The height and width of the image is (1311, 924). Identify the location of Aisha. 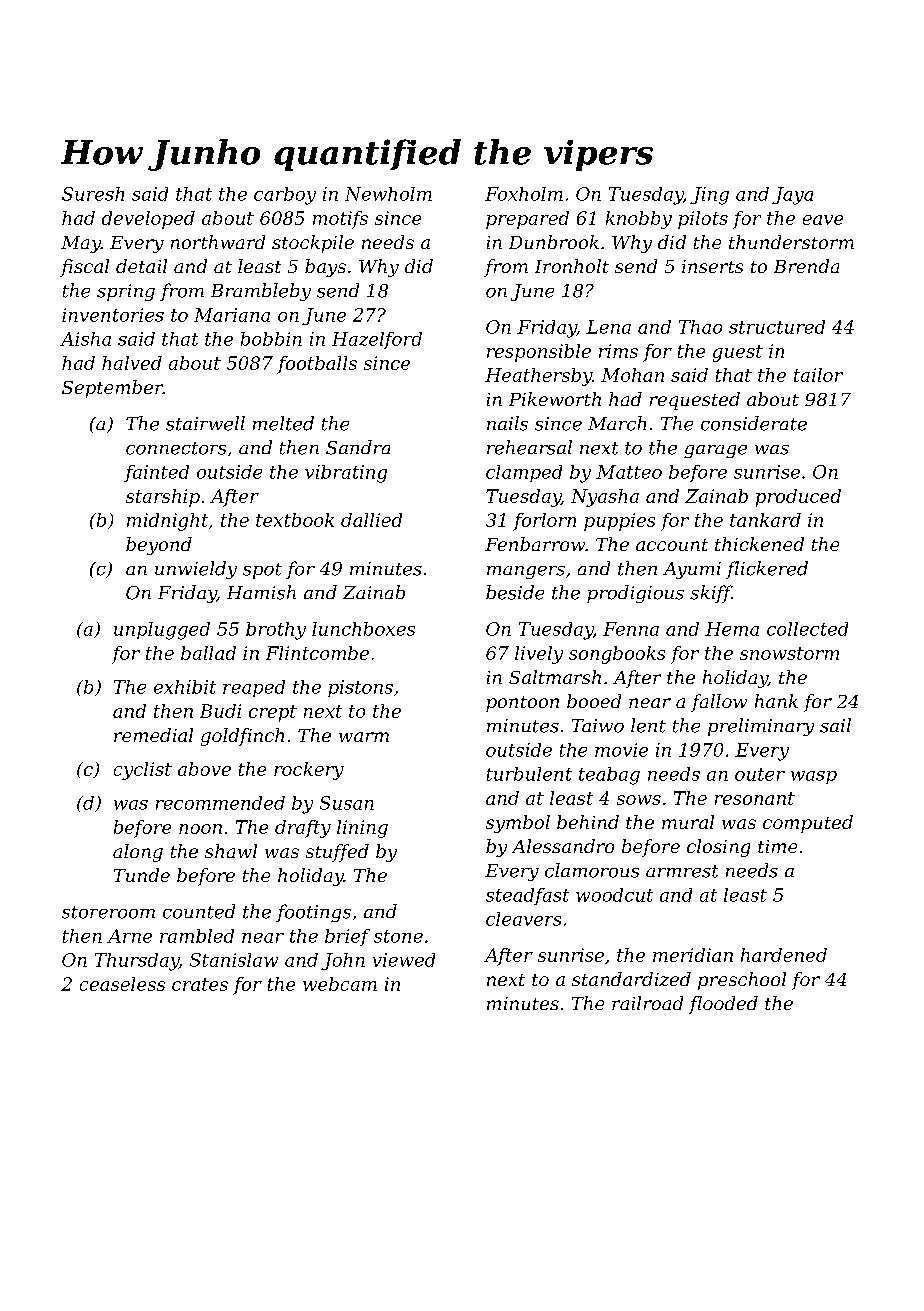
(85, 339).
